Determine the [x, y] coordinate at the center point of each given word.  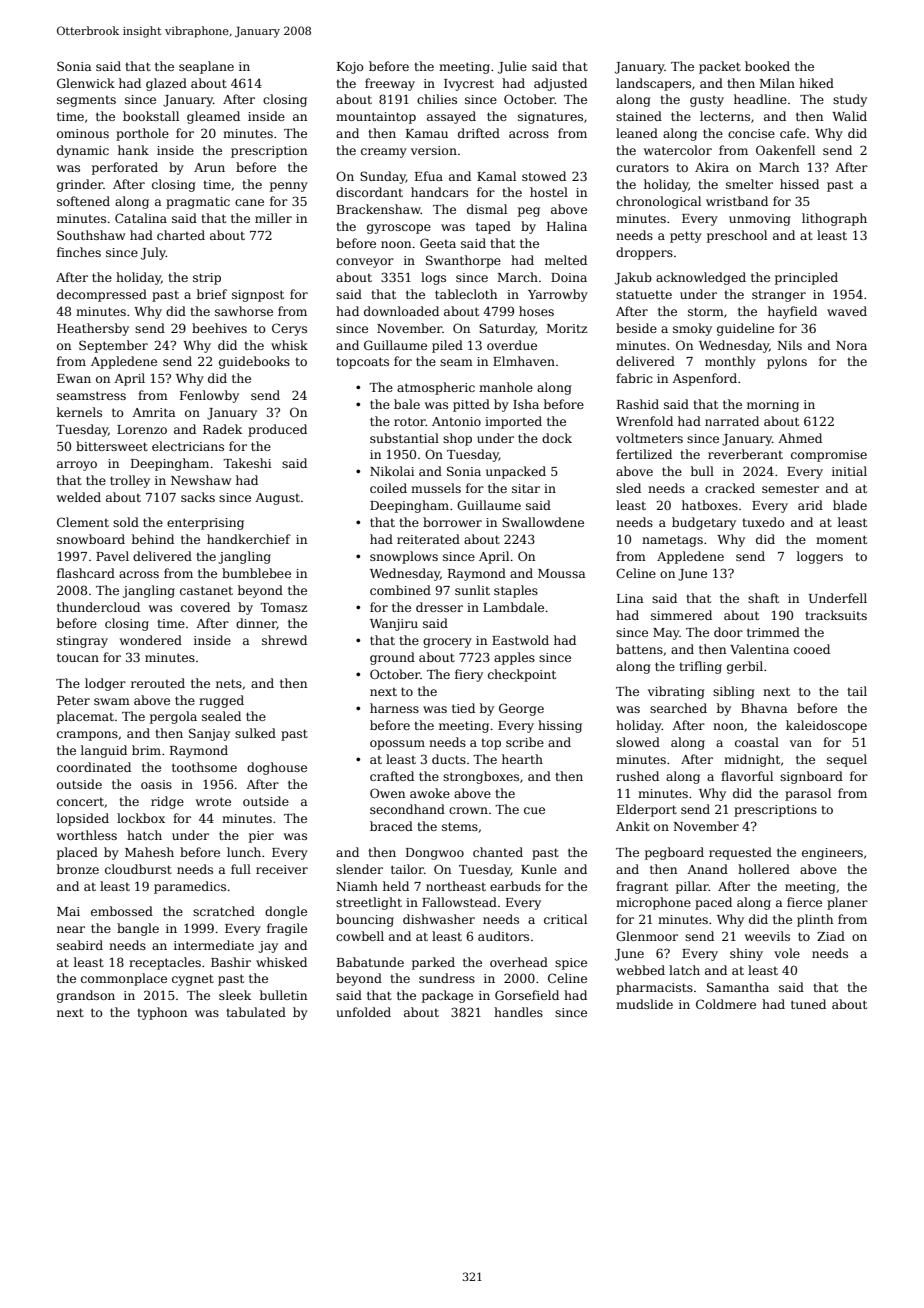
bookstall [151, 116]
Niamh [357, 886]
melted [566, 260]
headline [760, 99]
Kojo [350, 68]
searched [678, 708]
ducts [449, 759]
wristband [737, 201]
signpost [258, 296]
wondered [151, 640]
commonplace [124, 979]
